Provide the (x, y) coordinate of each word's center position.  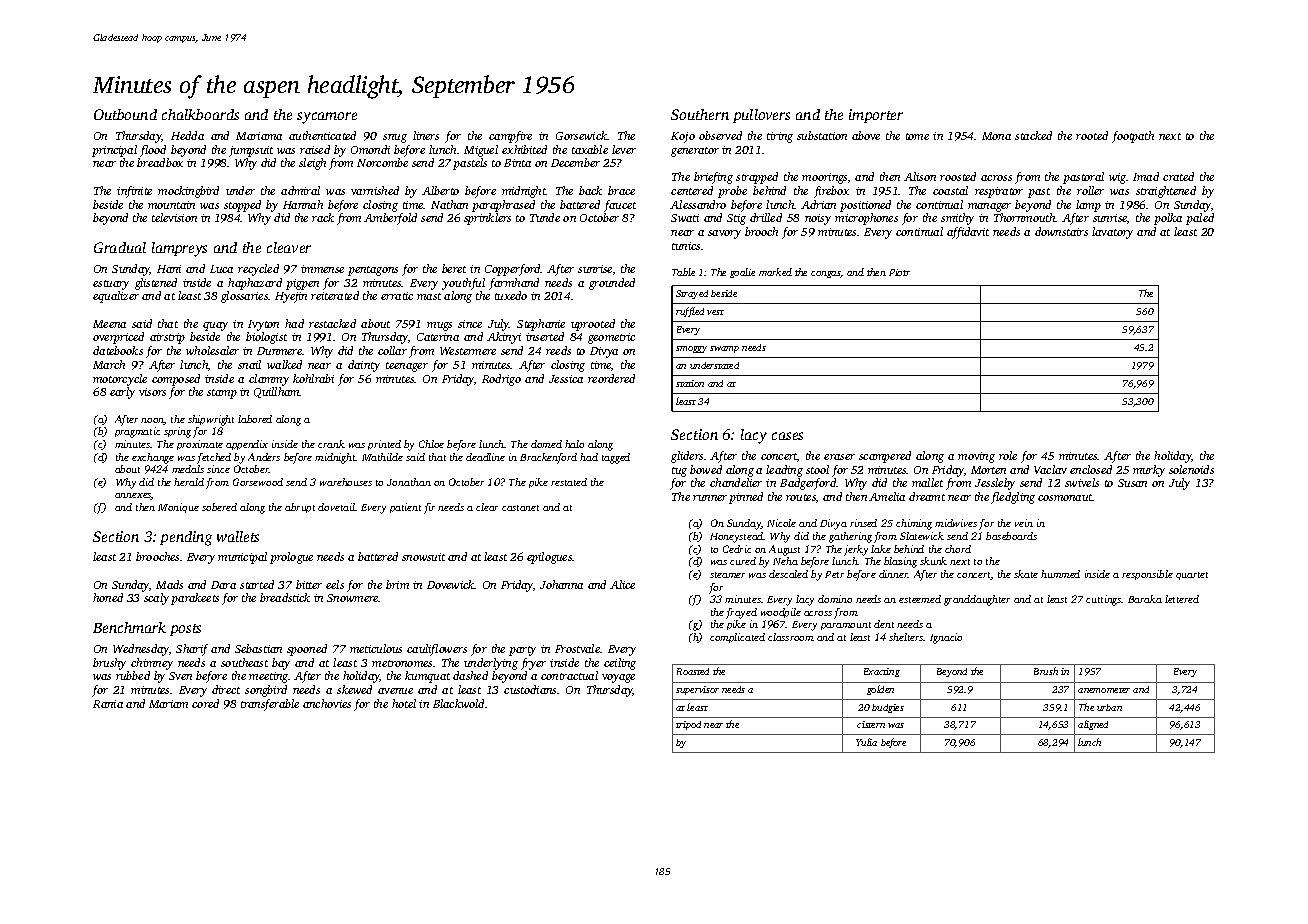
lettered (1182, 599)
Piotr (899, 272)
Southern (700, 114)
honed (108, 597)
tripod (688, 725)
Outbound (125, 114)
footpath (1133, 137)
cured (743, 561)
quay (215, 326)
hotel (404, 703)
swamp (724, 349)
